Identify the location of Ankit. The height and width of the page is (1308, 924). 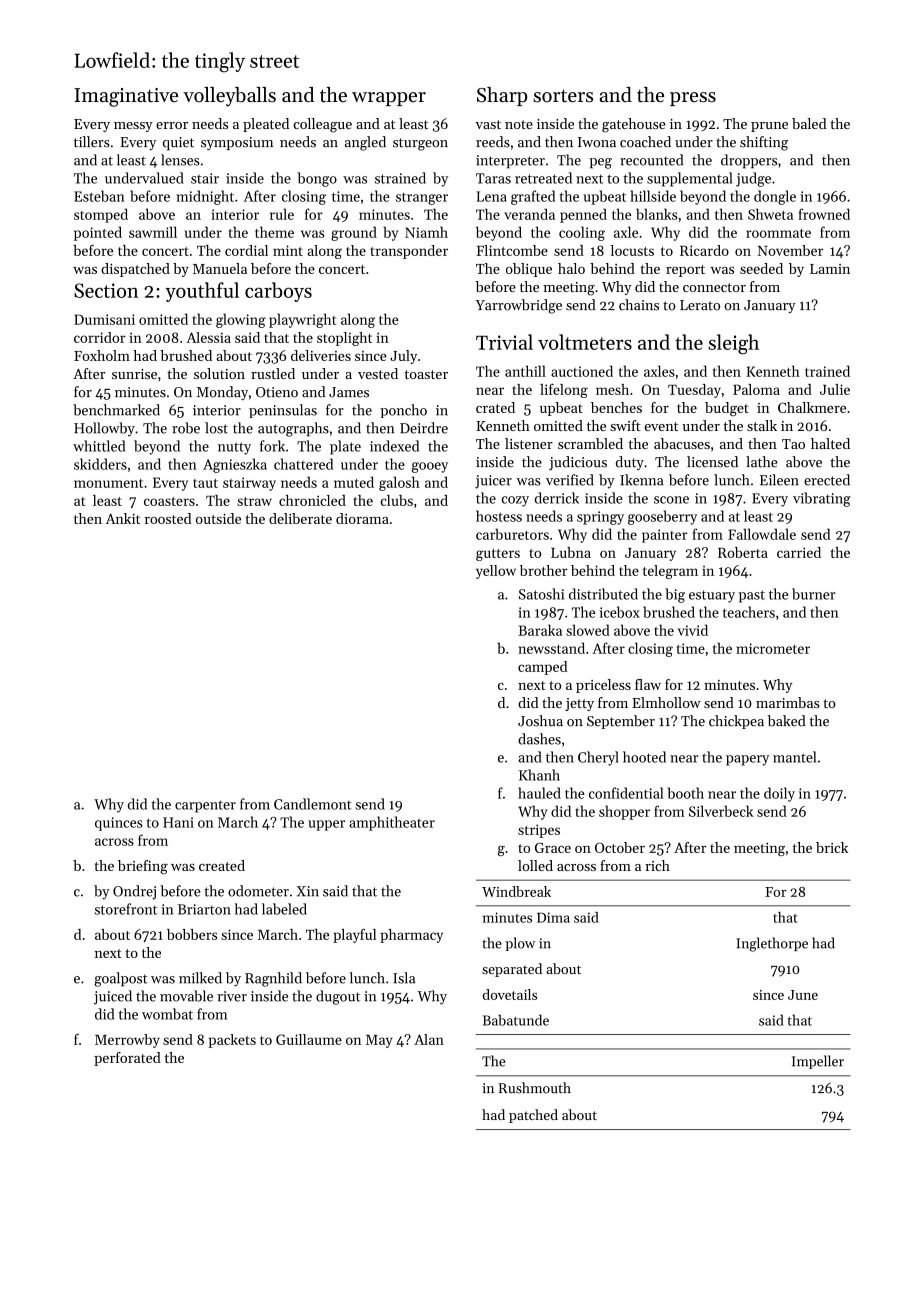
(123, 518).
